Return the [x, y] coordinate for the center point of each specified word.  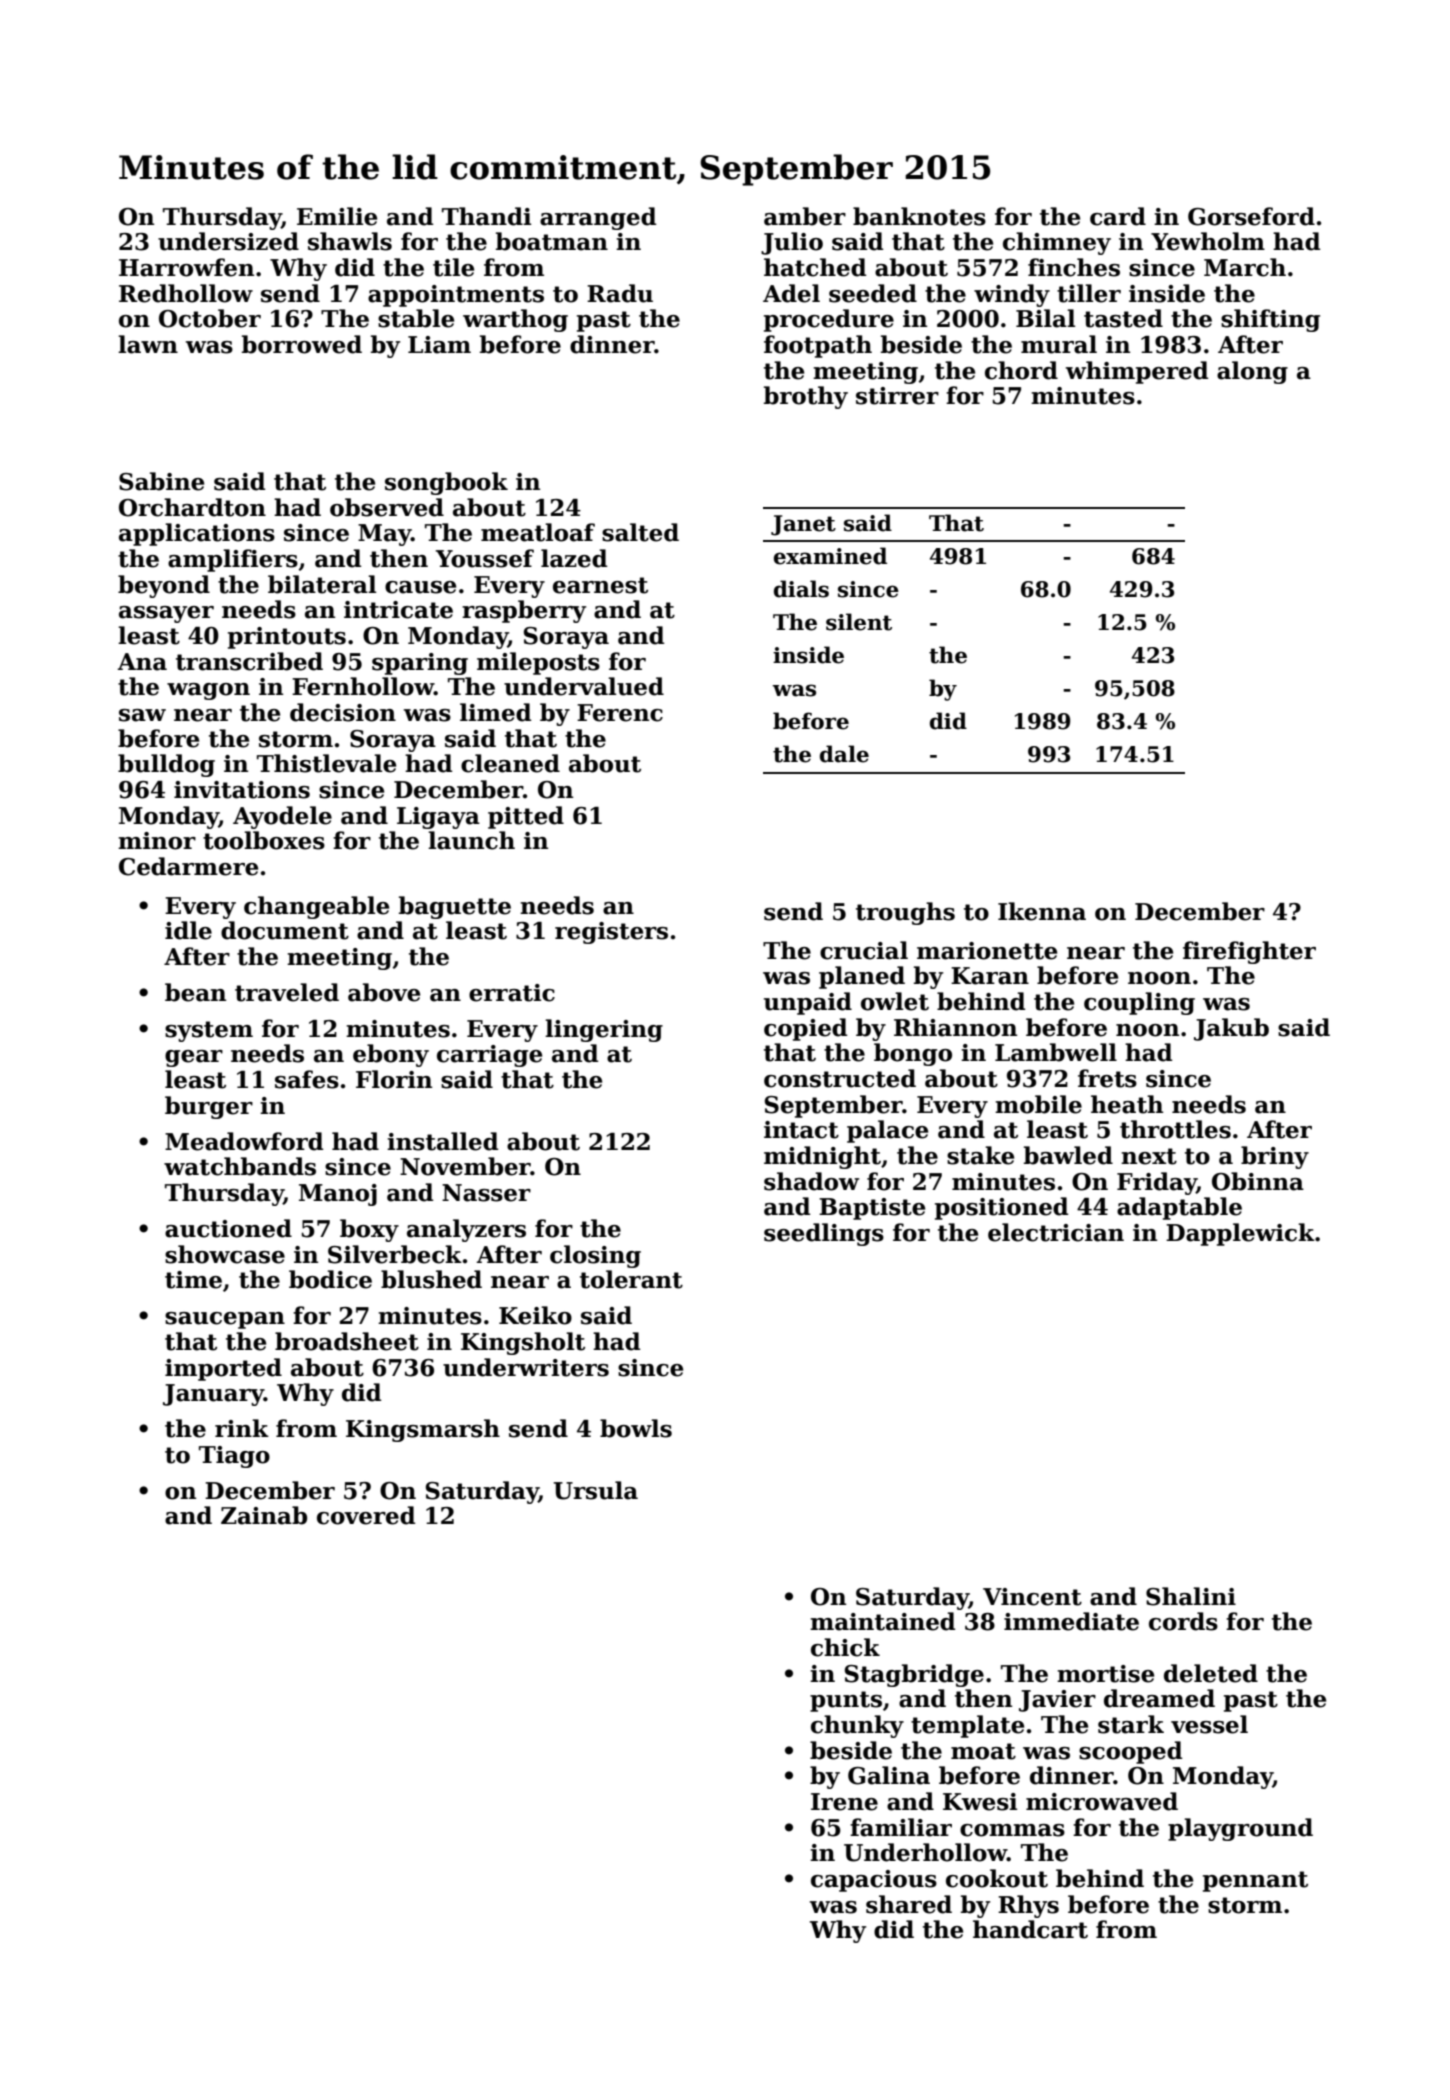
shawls [350, 241]
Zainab [264, 1515]
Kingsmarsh [423, 1430]
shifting [1270, 320]
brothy [806, 397]
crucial [864, 950]
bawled [1068, 1155]
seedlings [824, 1234]
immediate [1071, 1621]
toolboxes [264, 840]
